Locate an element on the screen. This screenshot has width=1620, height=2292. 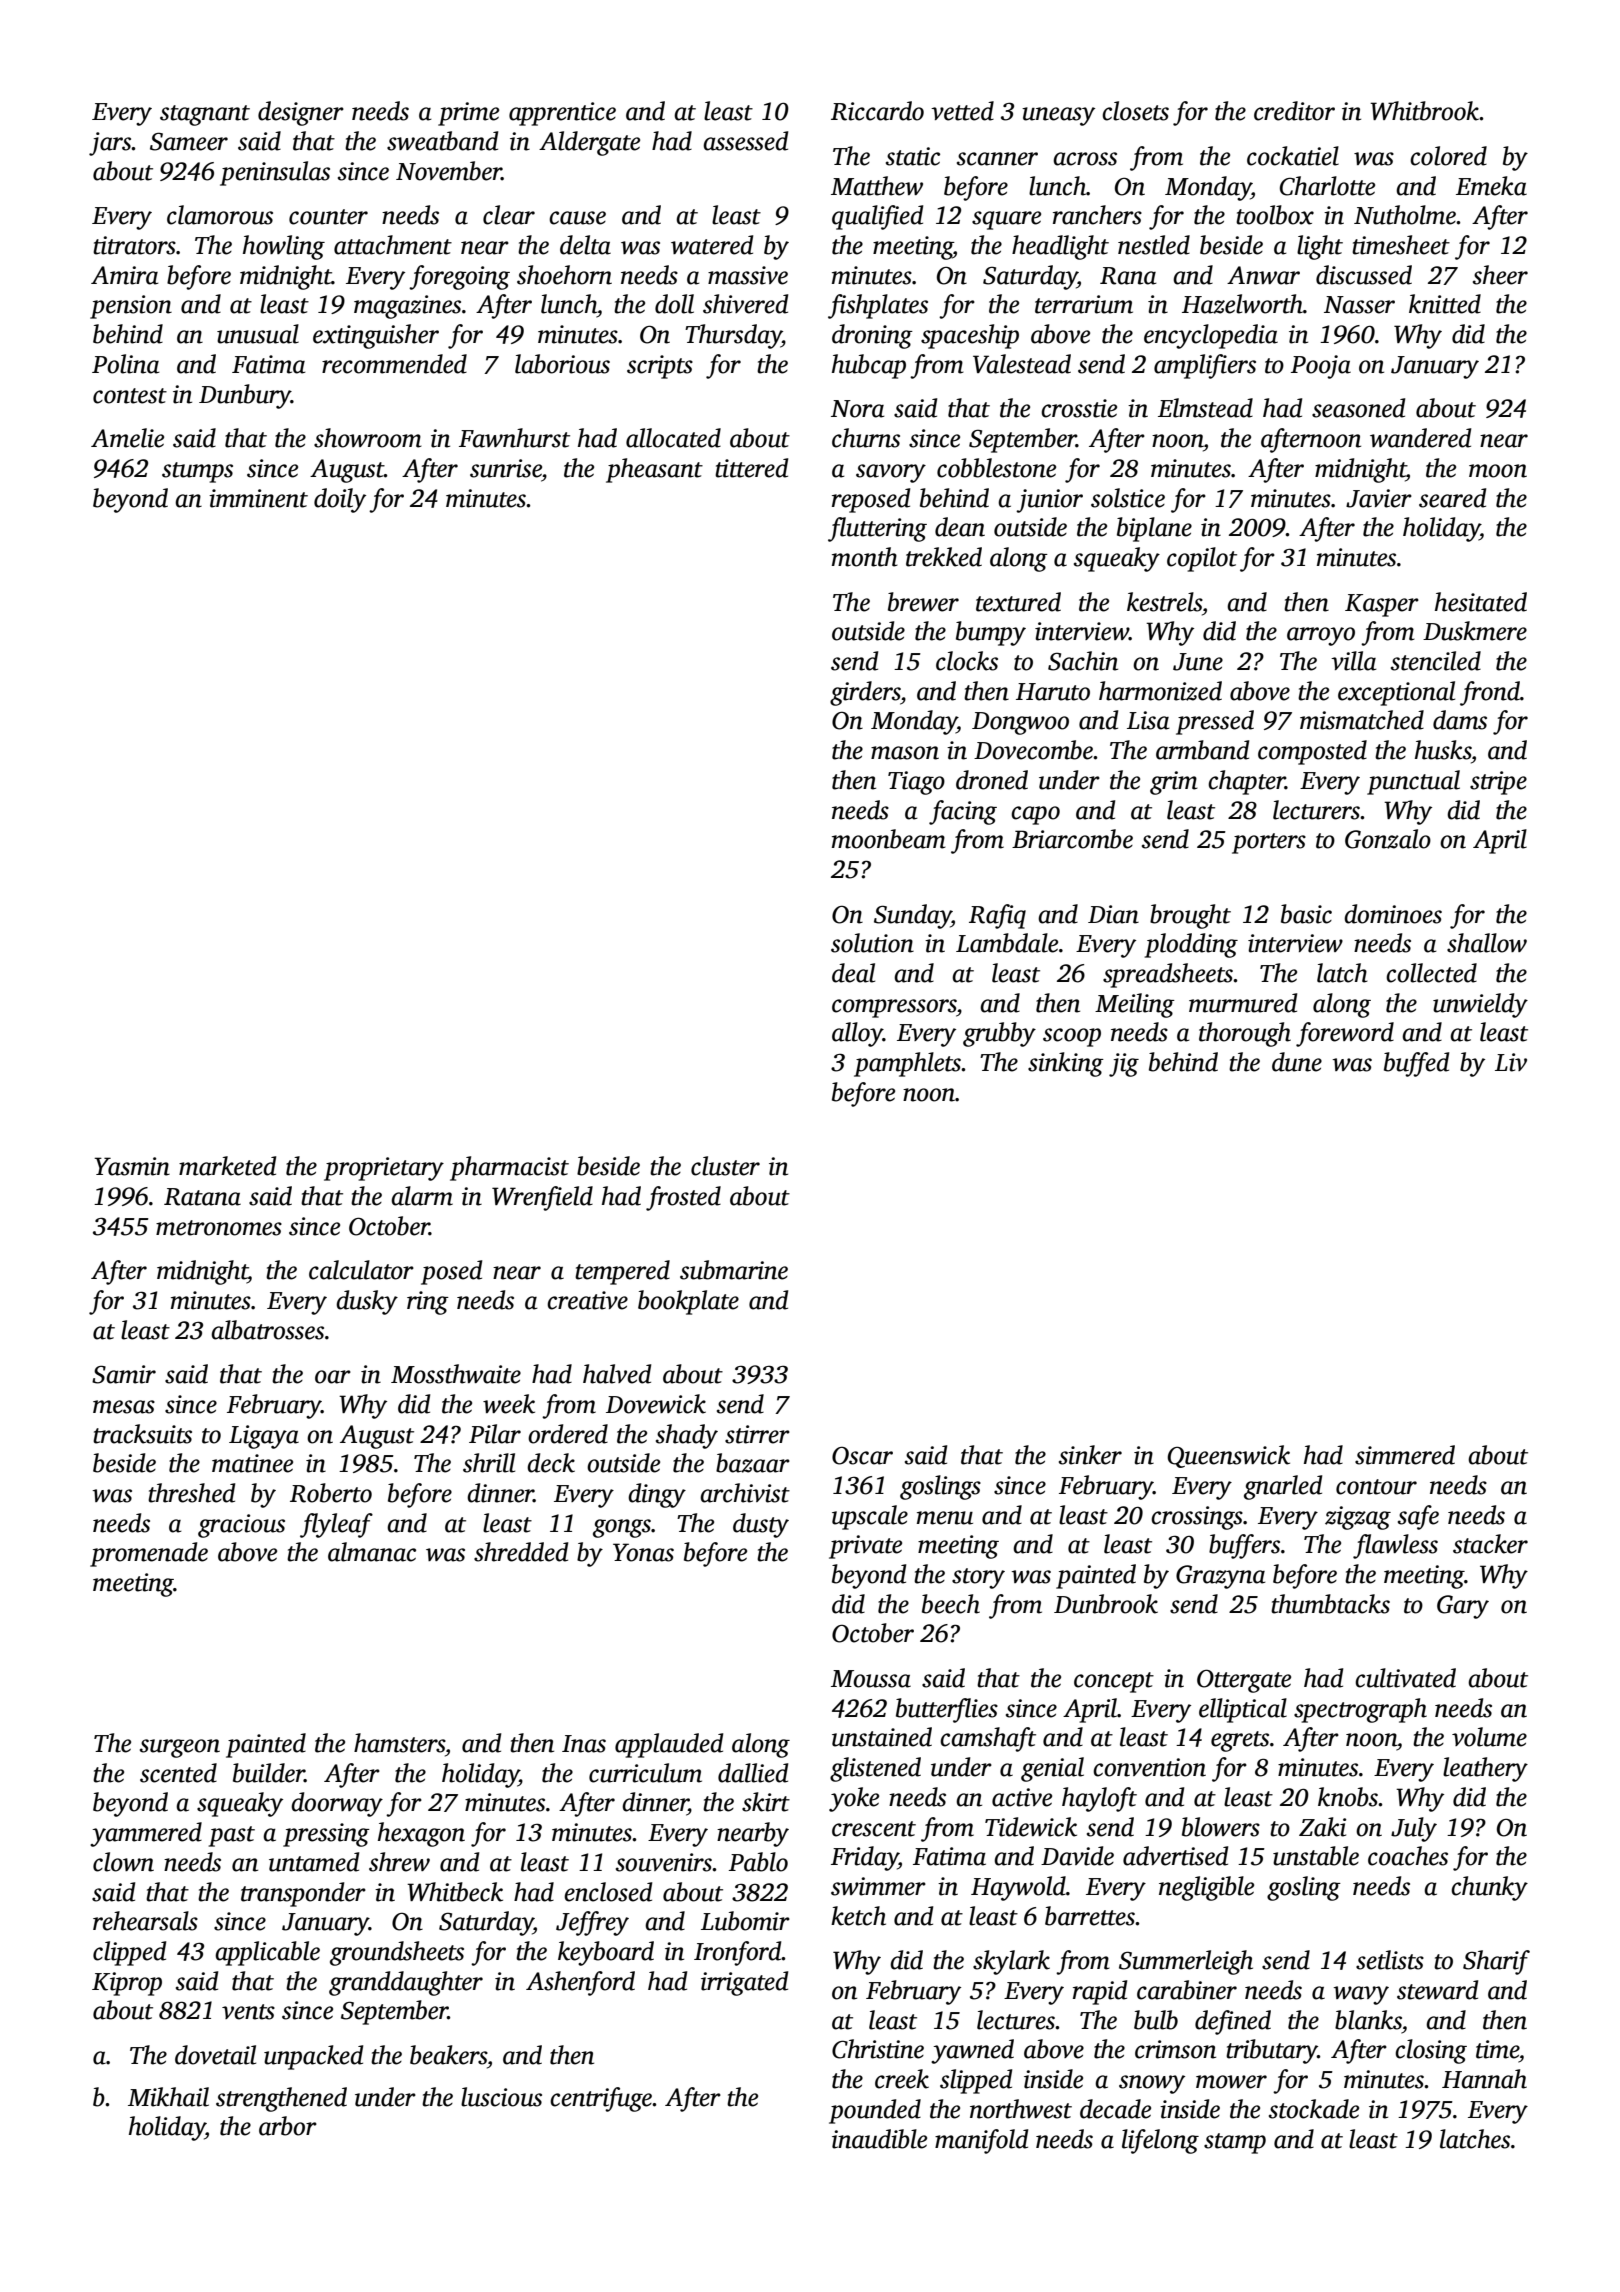
frond is located at coordinates (1490, 693).
